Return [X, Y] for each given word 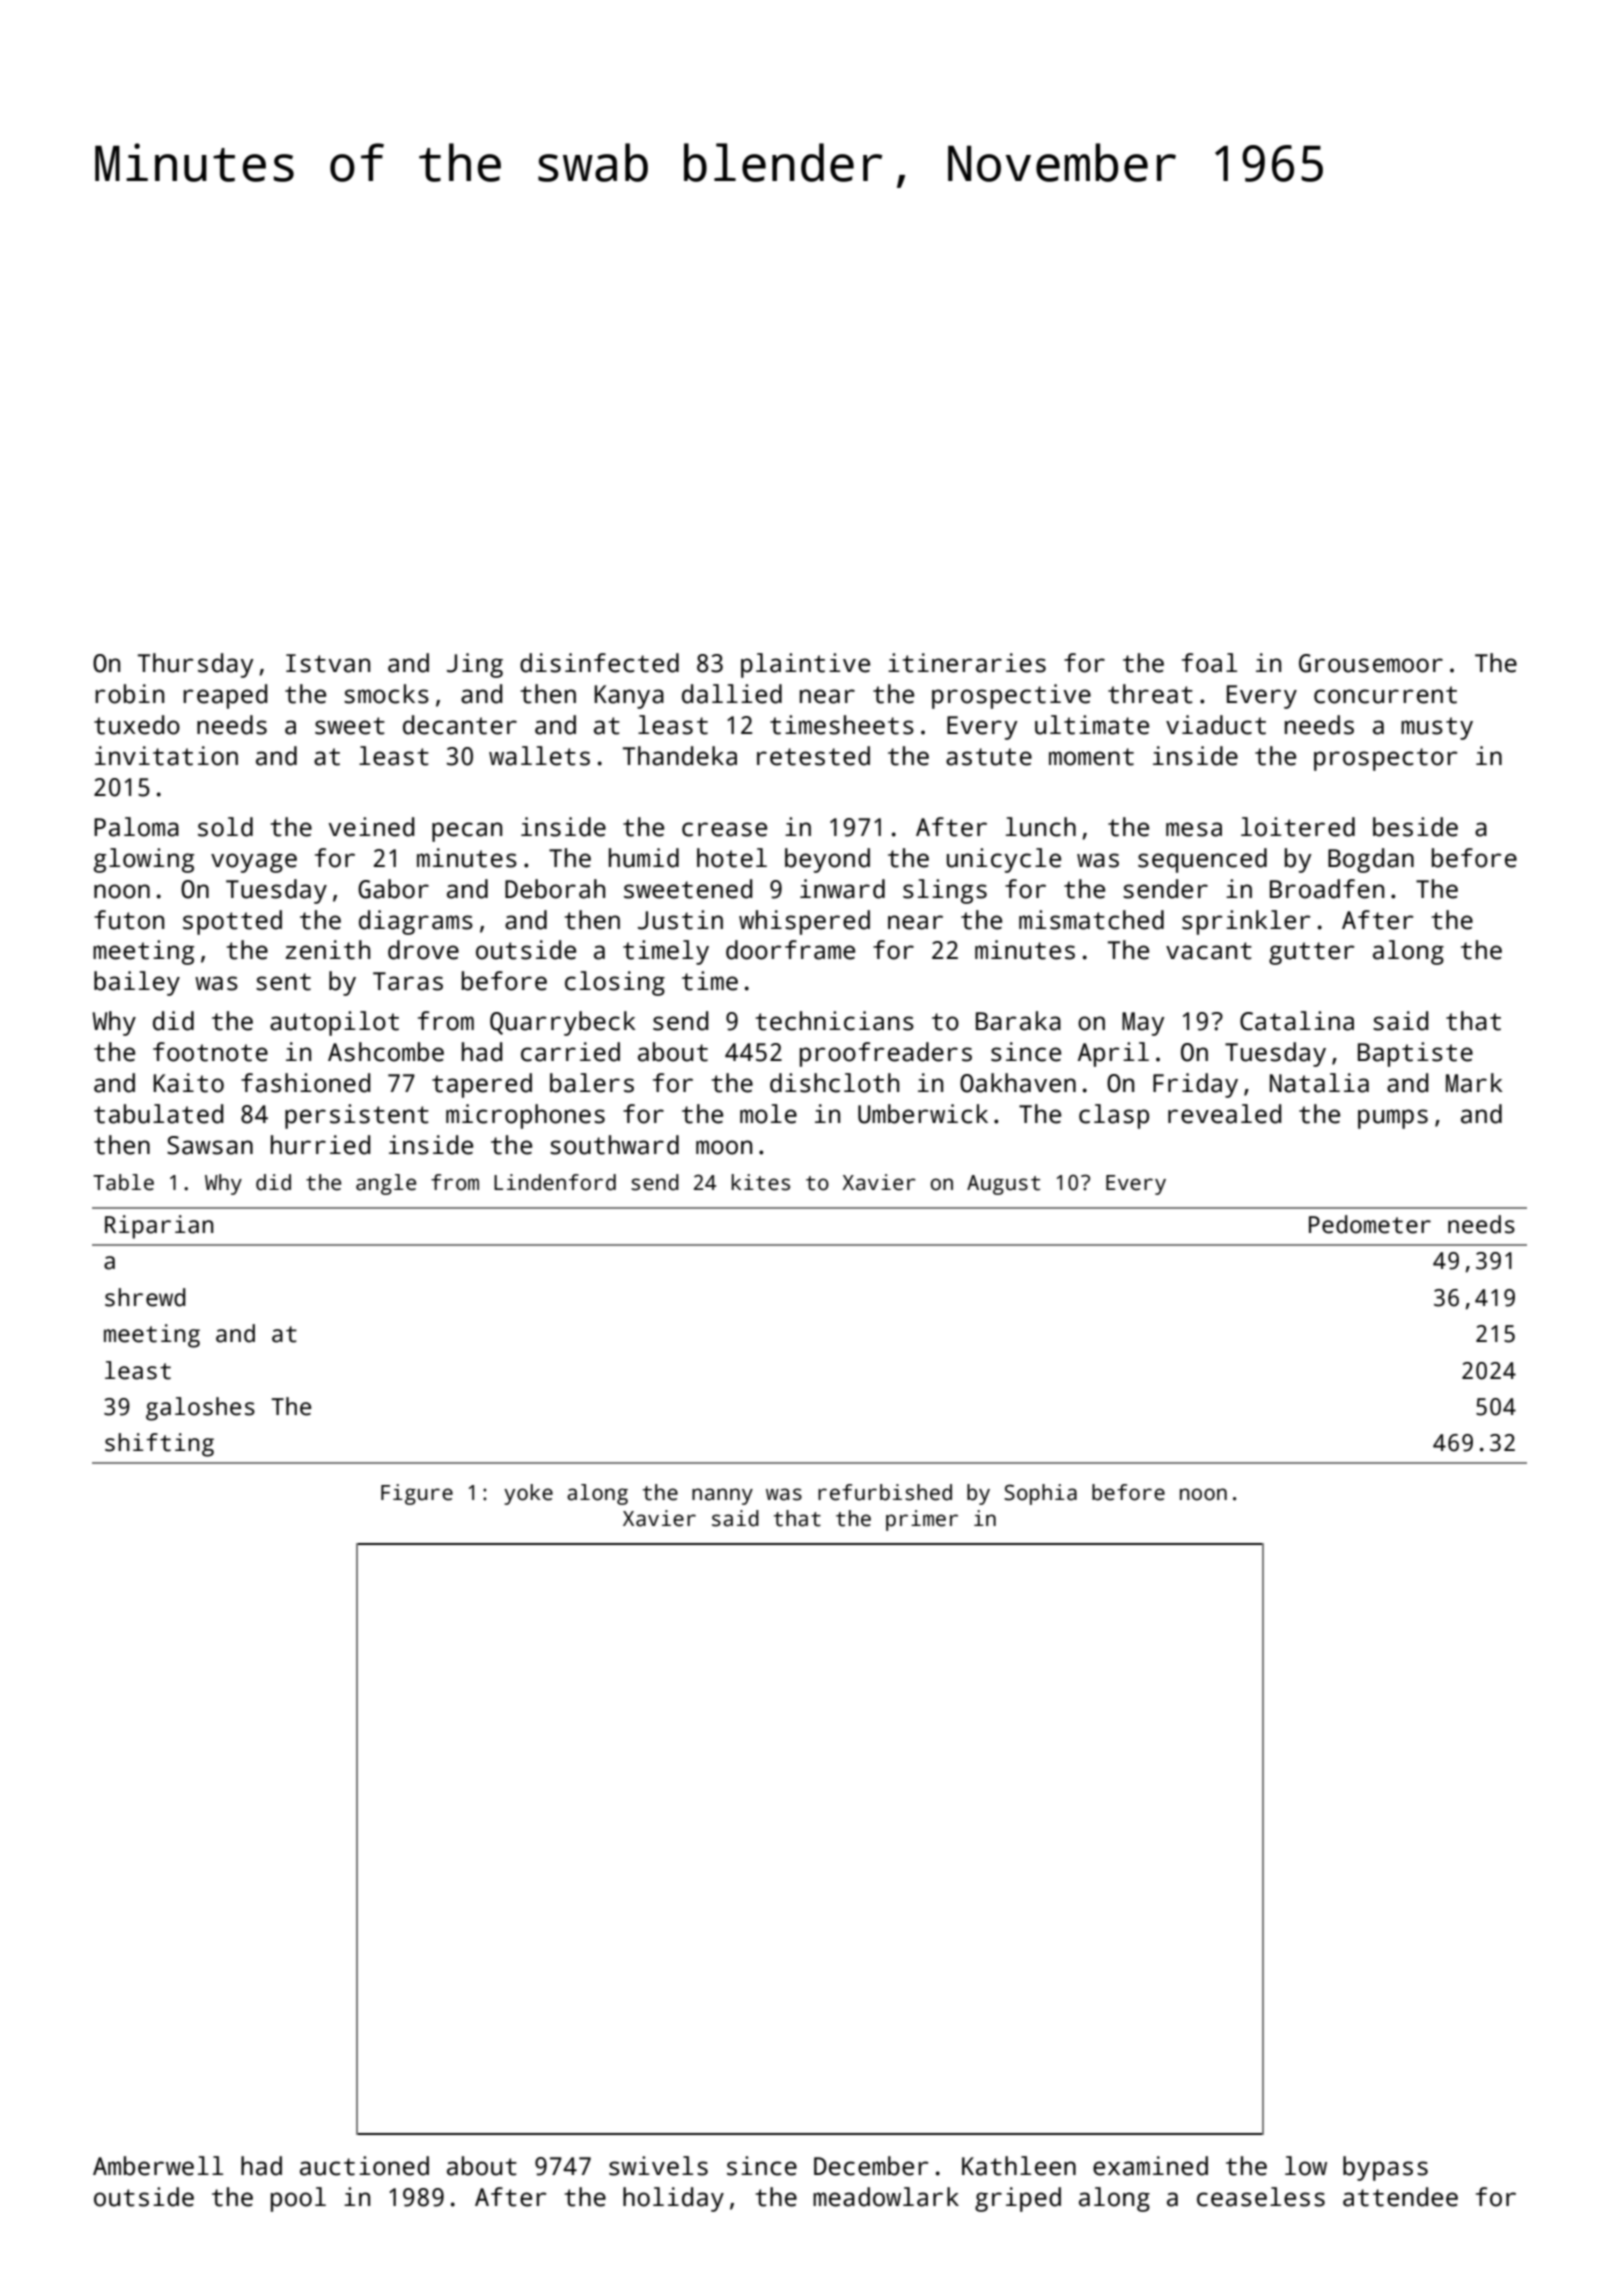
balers [592, 1083]
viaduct [1216, 725]
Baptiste [1415, 1054]
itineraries [967, 663]
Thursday [196, 665]
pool [298, 2199]
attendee [1400, 2197]
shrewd [145, 1297]
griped [1018, 2199]
